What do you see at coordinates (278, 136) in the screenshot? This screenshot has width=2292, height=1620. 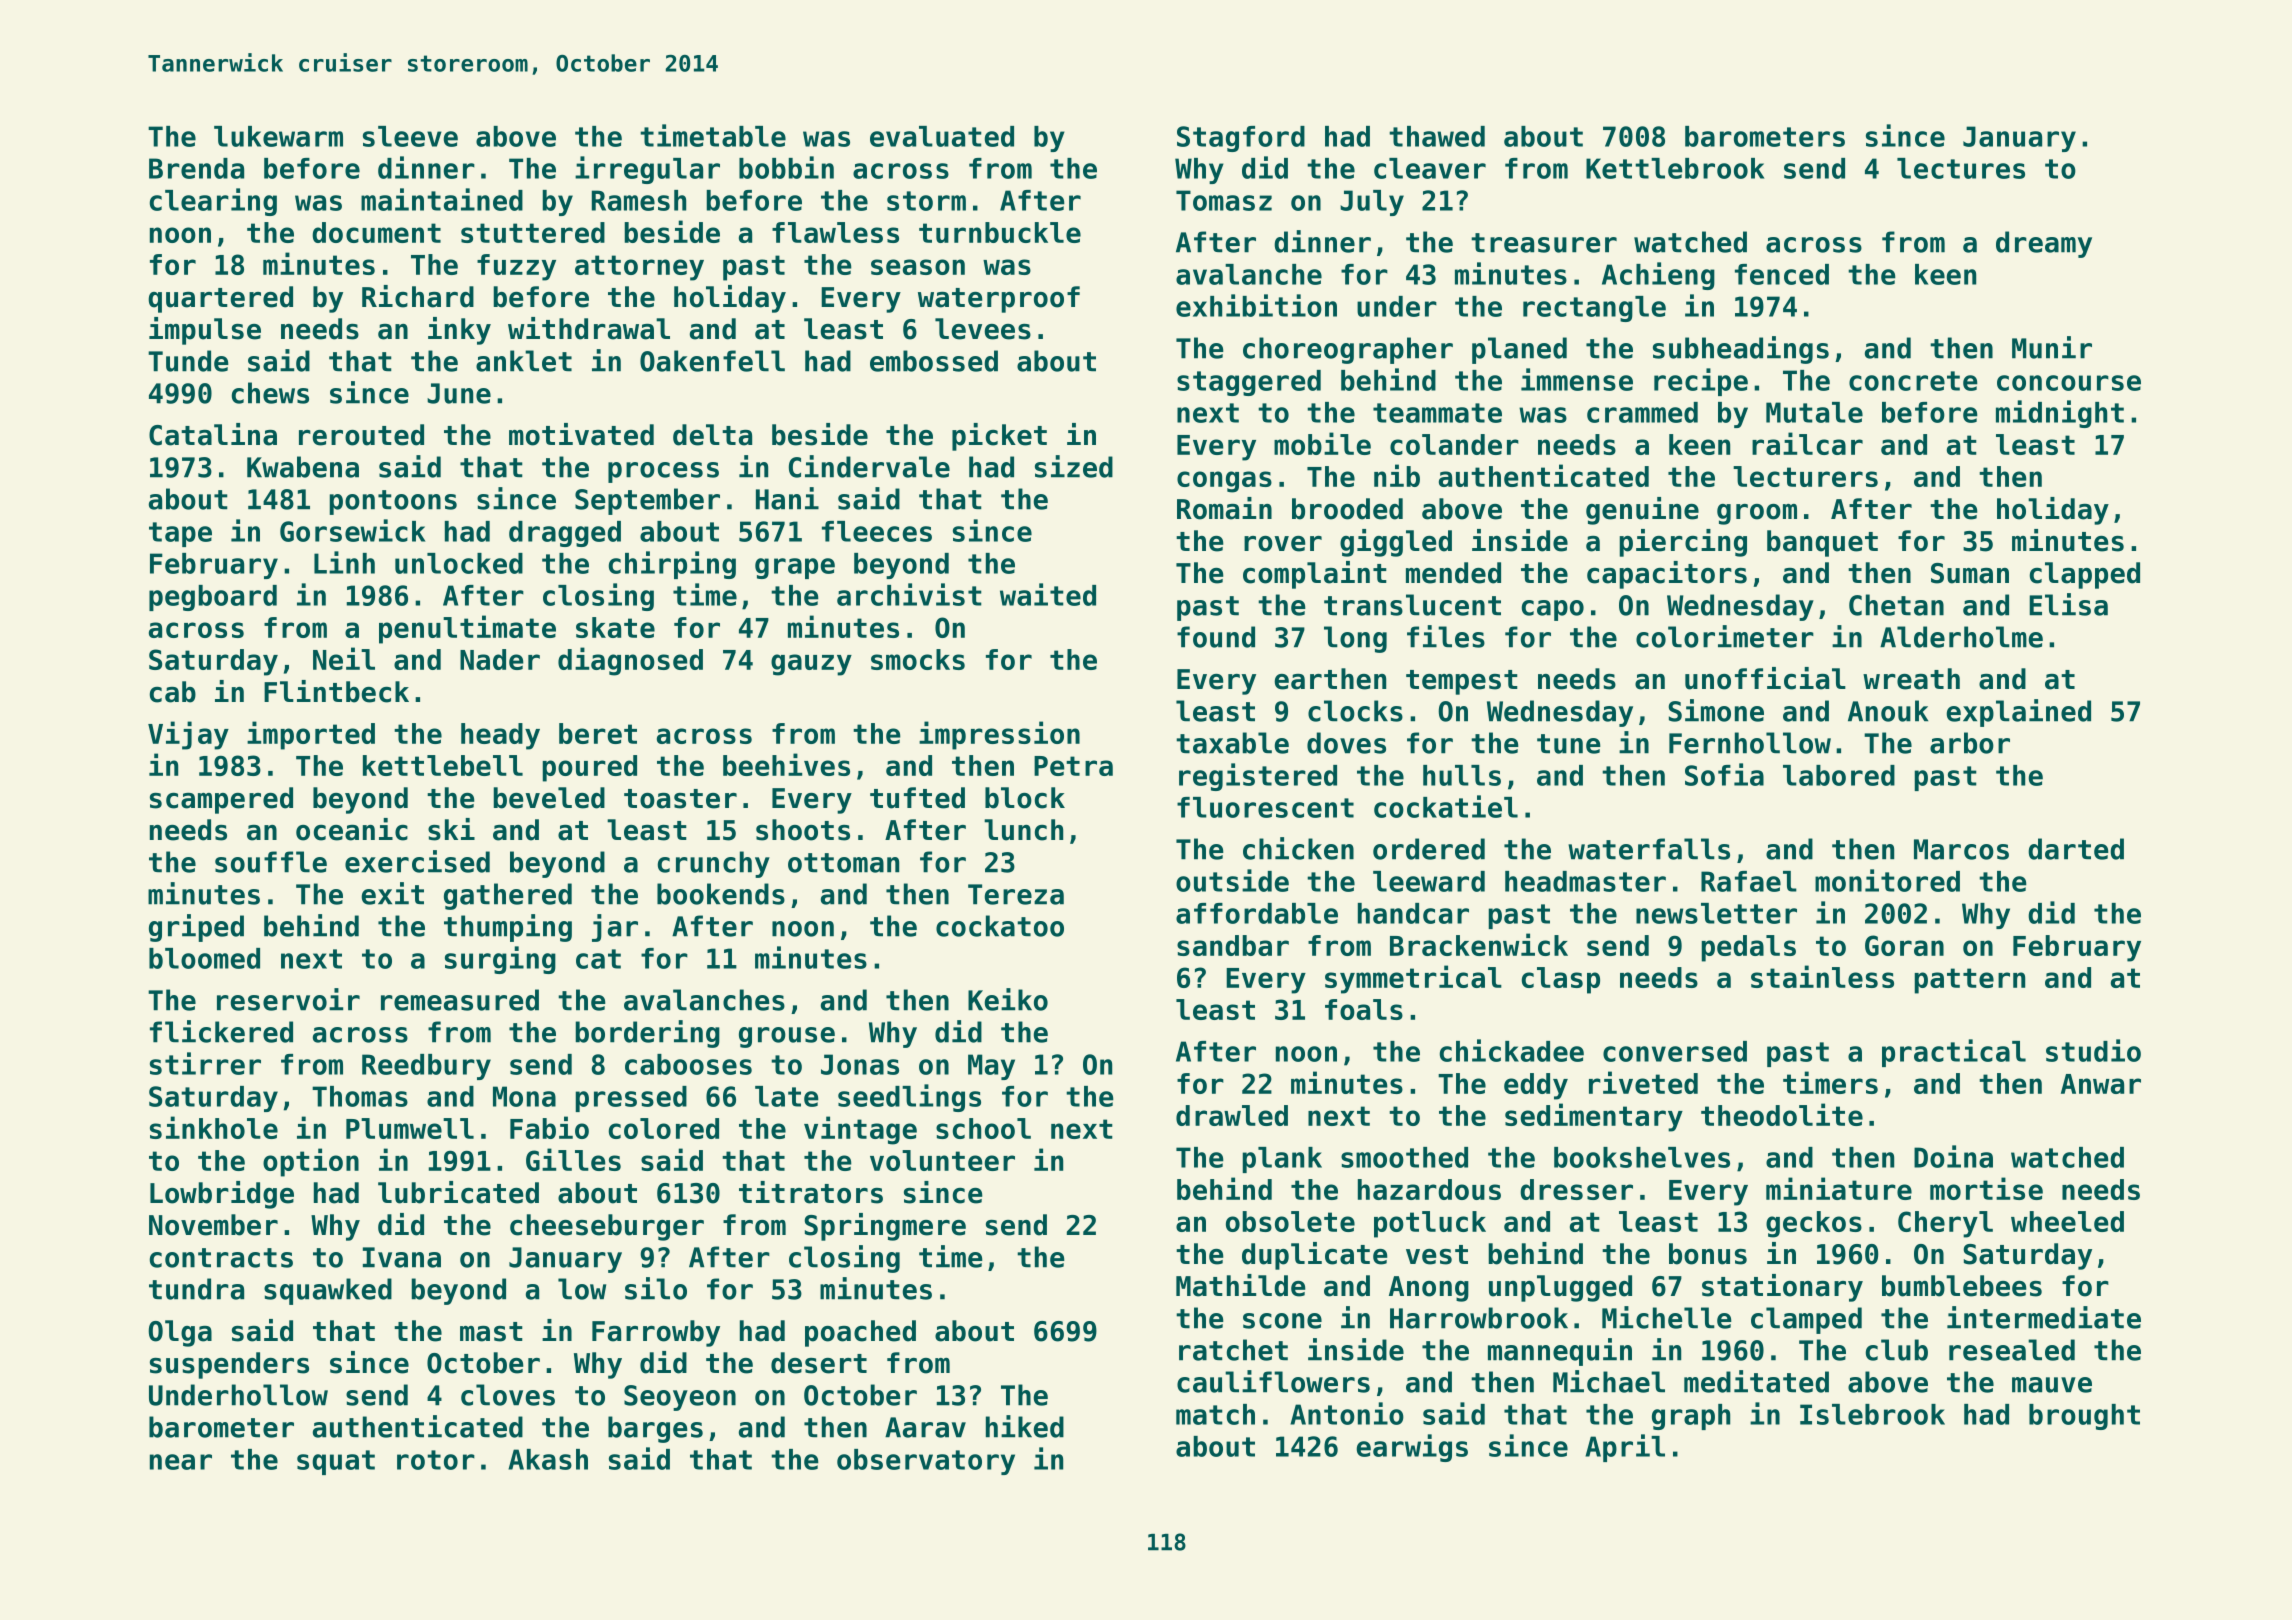 I see `lukewarm` at bounding box center [278, 136].
